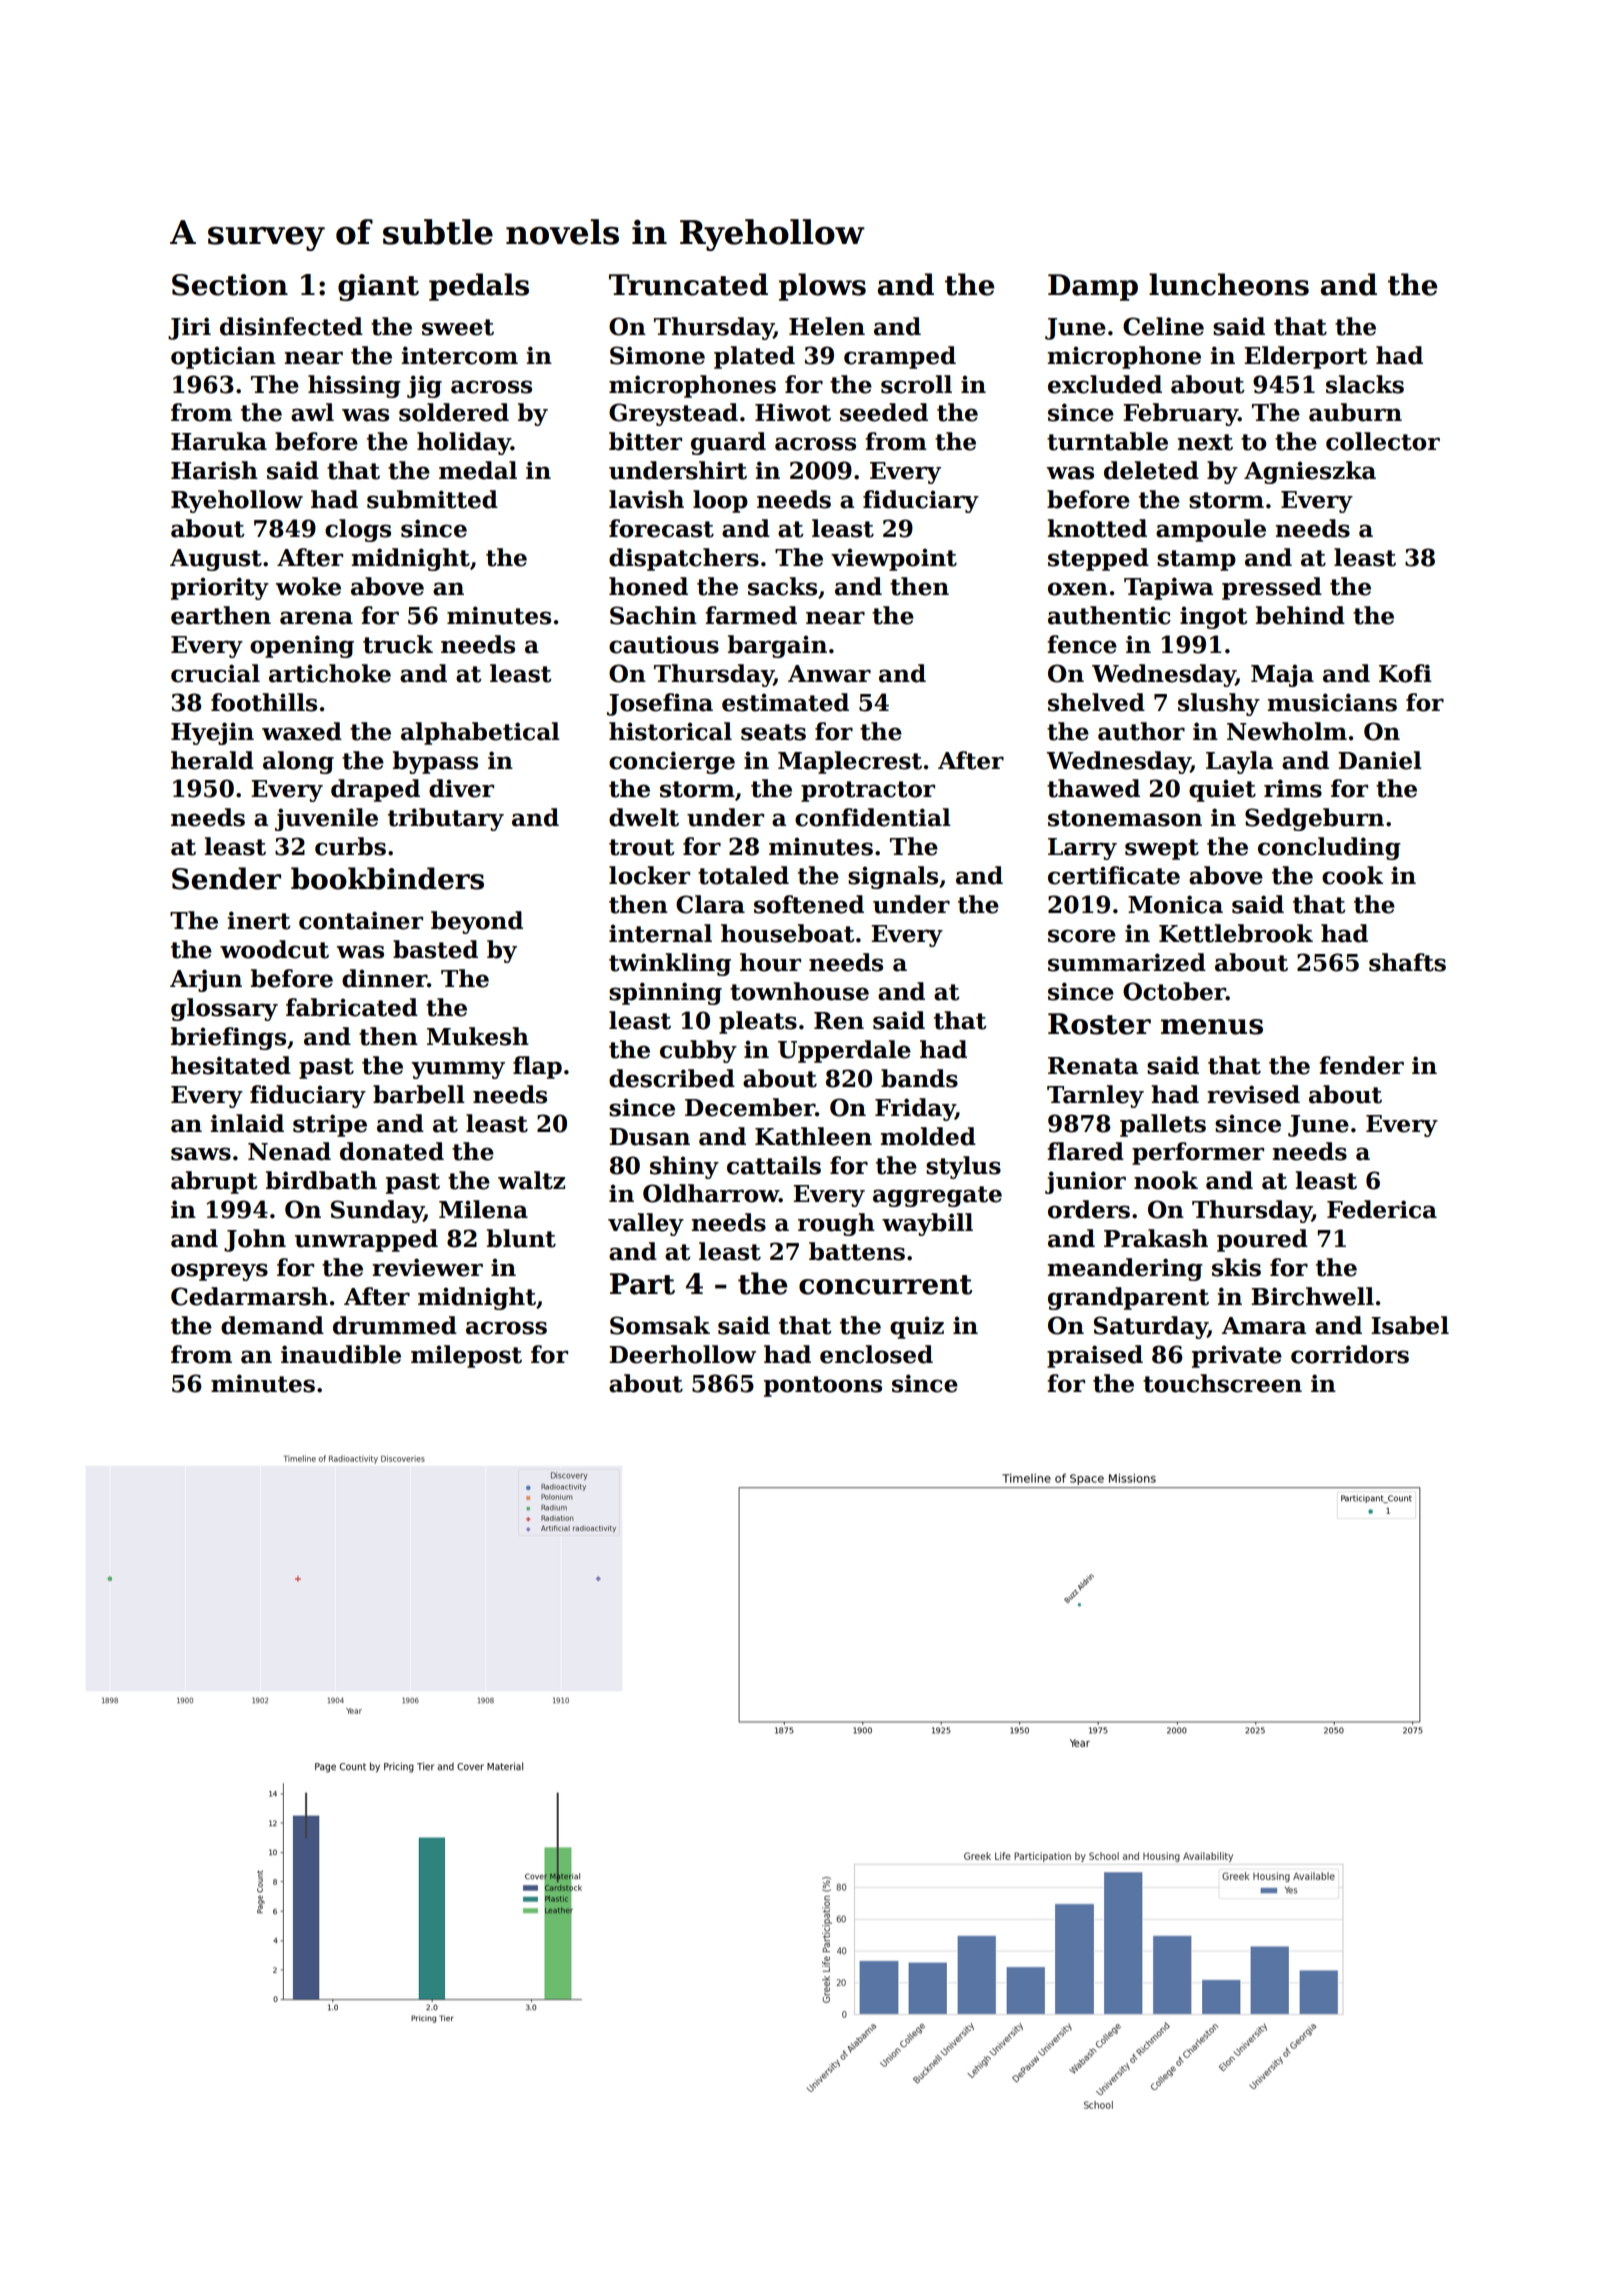 The width and height of the page is (1620, 2292). What do you see at coordinates (773, 732) in the page?
I see `seats` at bounding box center [773, 732].
